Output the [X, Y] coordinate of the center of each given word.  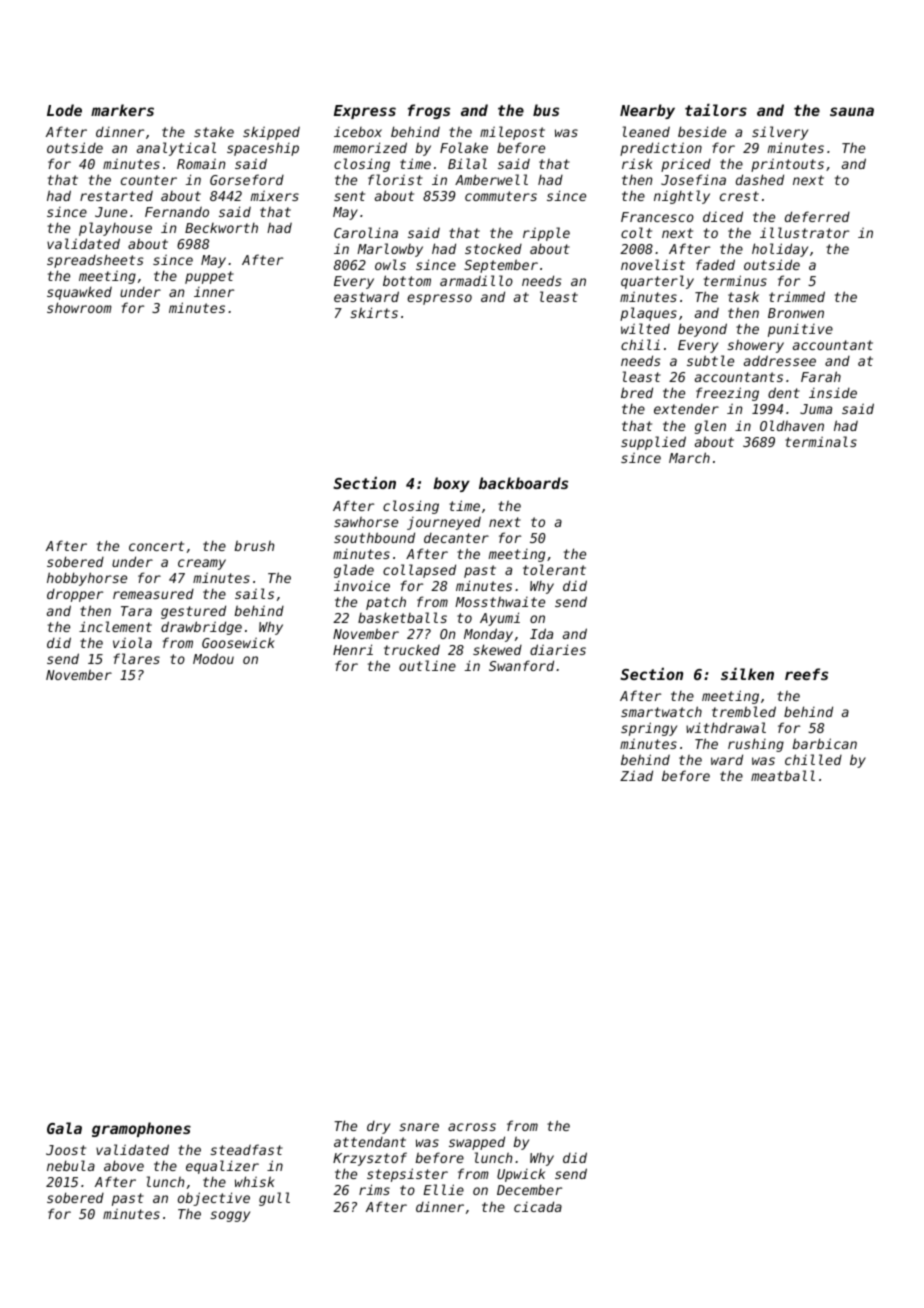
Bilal [467, 163]
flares [137, 658]
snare [419, 1127]
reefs [806, 674]
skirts [374, 312]
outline [427, 665]
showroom [79, 307]
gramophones [141, 1129]
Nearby [647, 111]
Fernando [177, 211]
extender [686, 409]
